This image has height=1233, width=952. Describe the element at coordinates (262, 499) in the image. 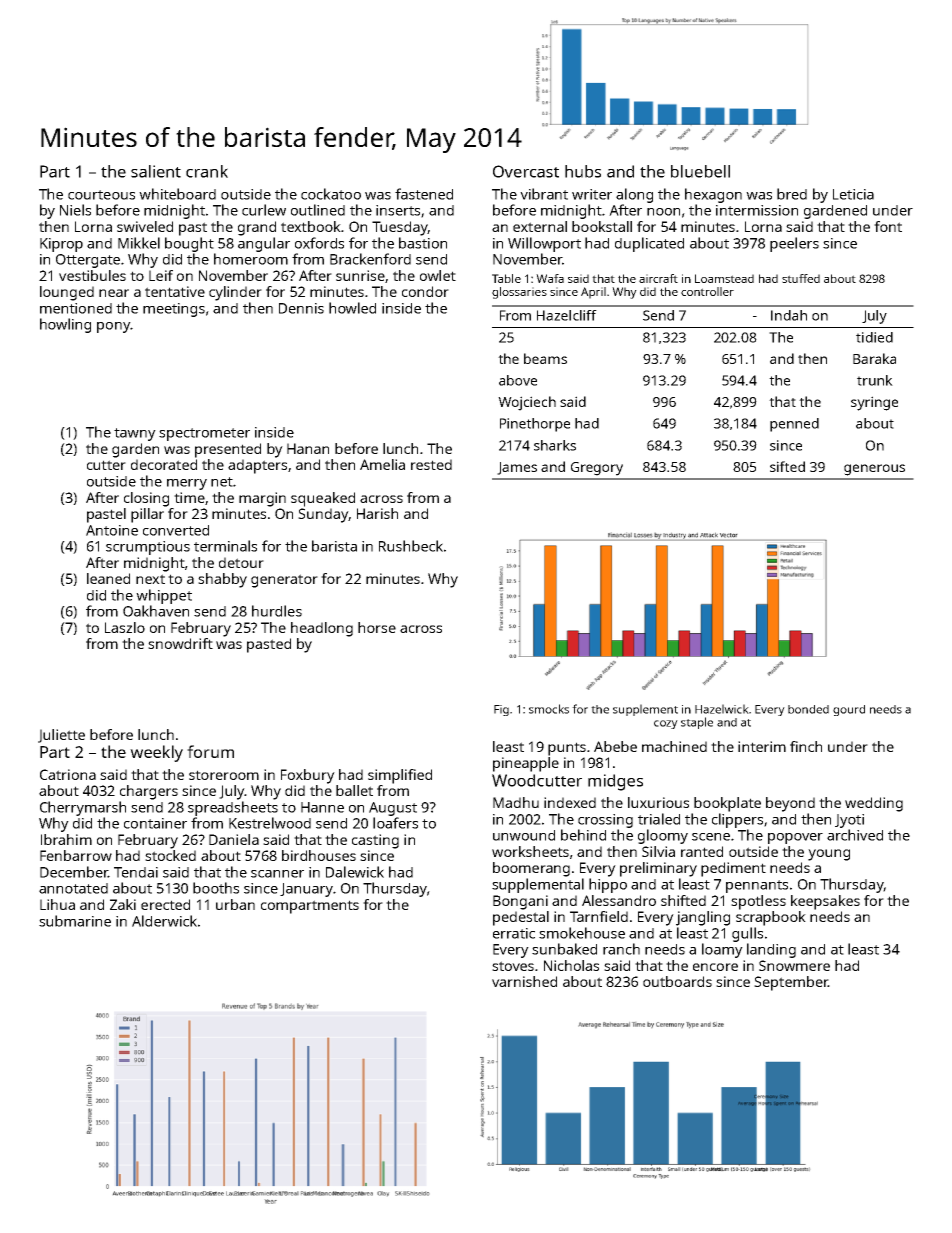

I see `margin` at that location.
